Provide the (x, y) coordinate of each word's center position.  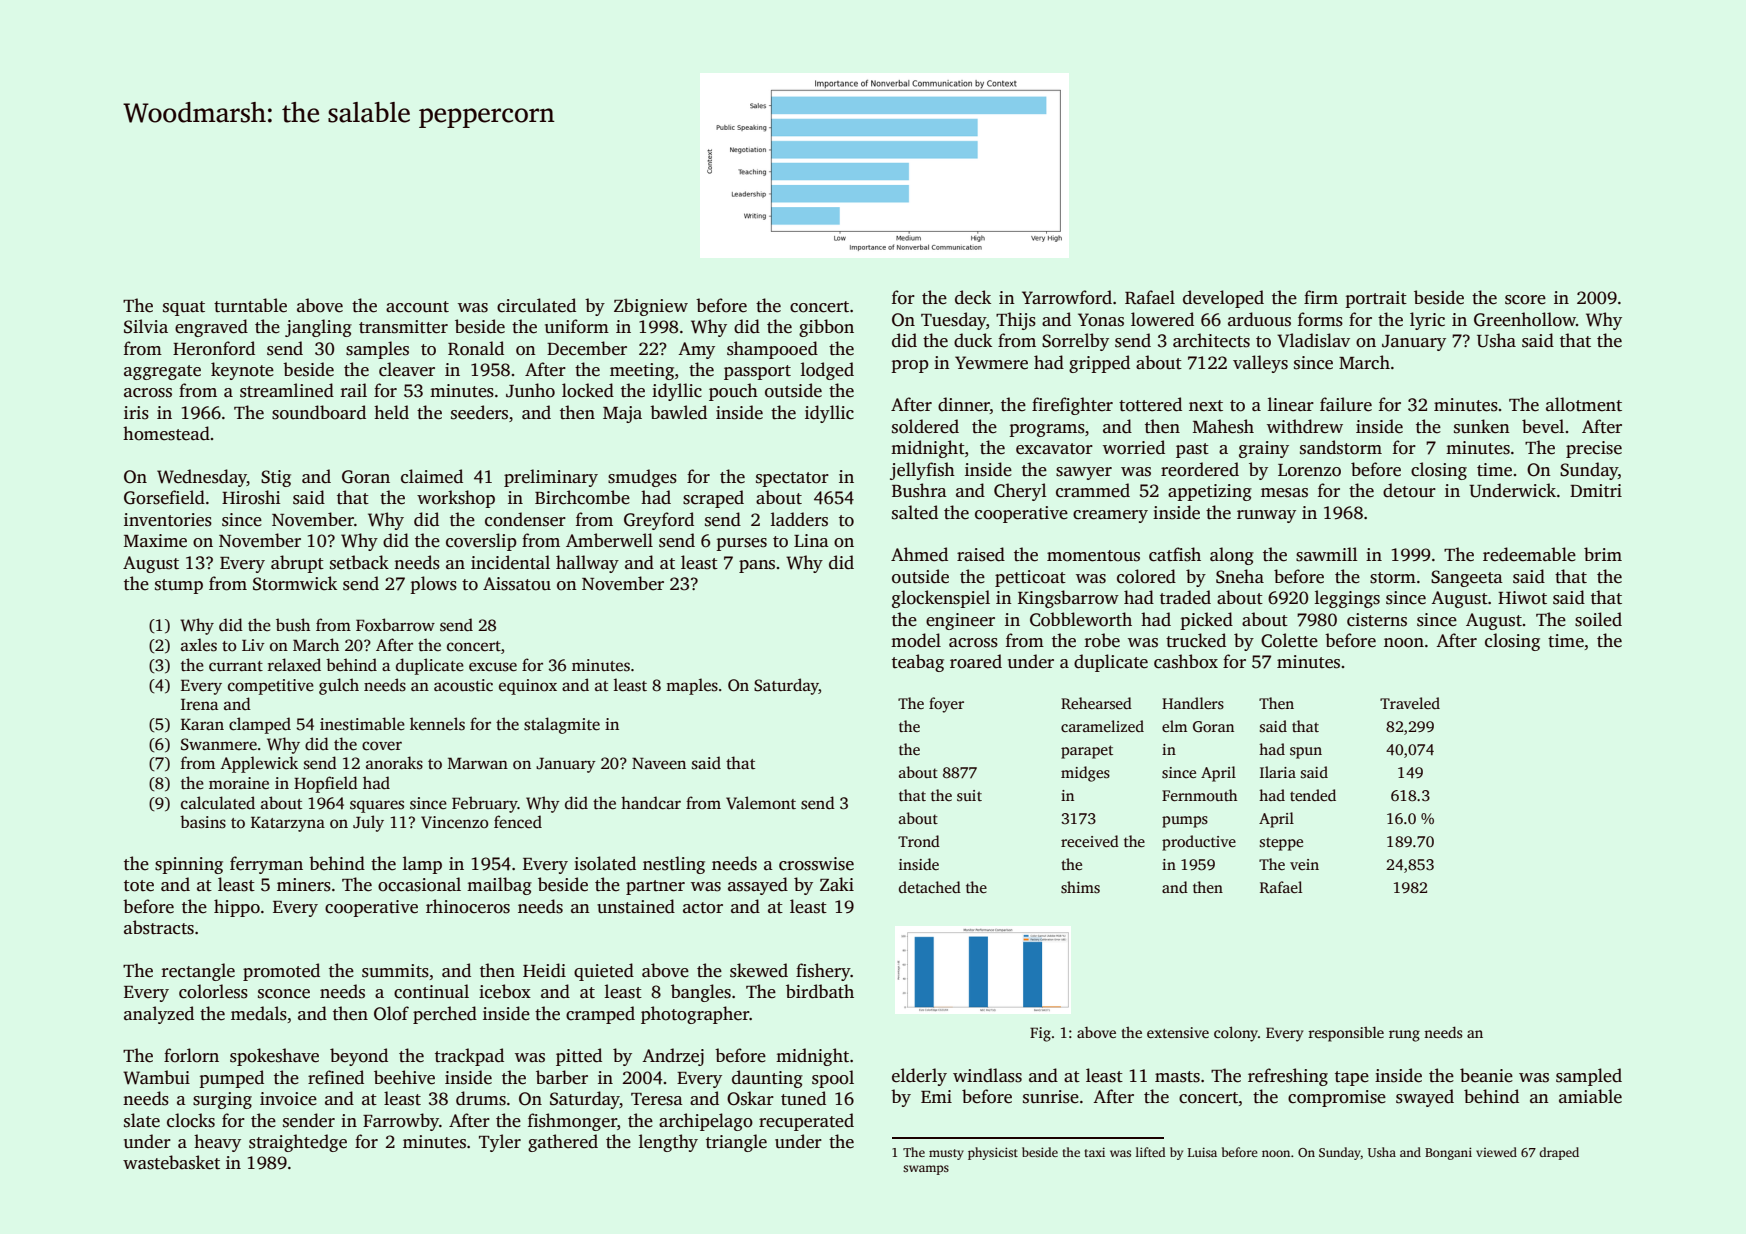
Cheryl (1020, 492)
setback (359, 562)
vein (1304, 864)
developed (1223, 299)
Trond (919, 841)
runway (1266, 516)
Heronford (214, 348)
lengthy (668, 1143)
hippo (237, 908)
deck (973, 297)
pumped (231, 1079)
